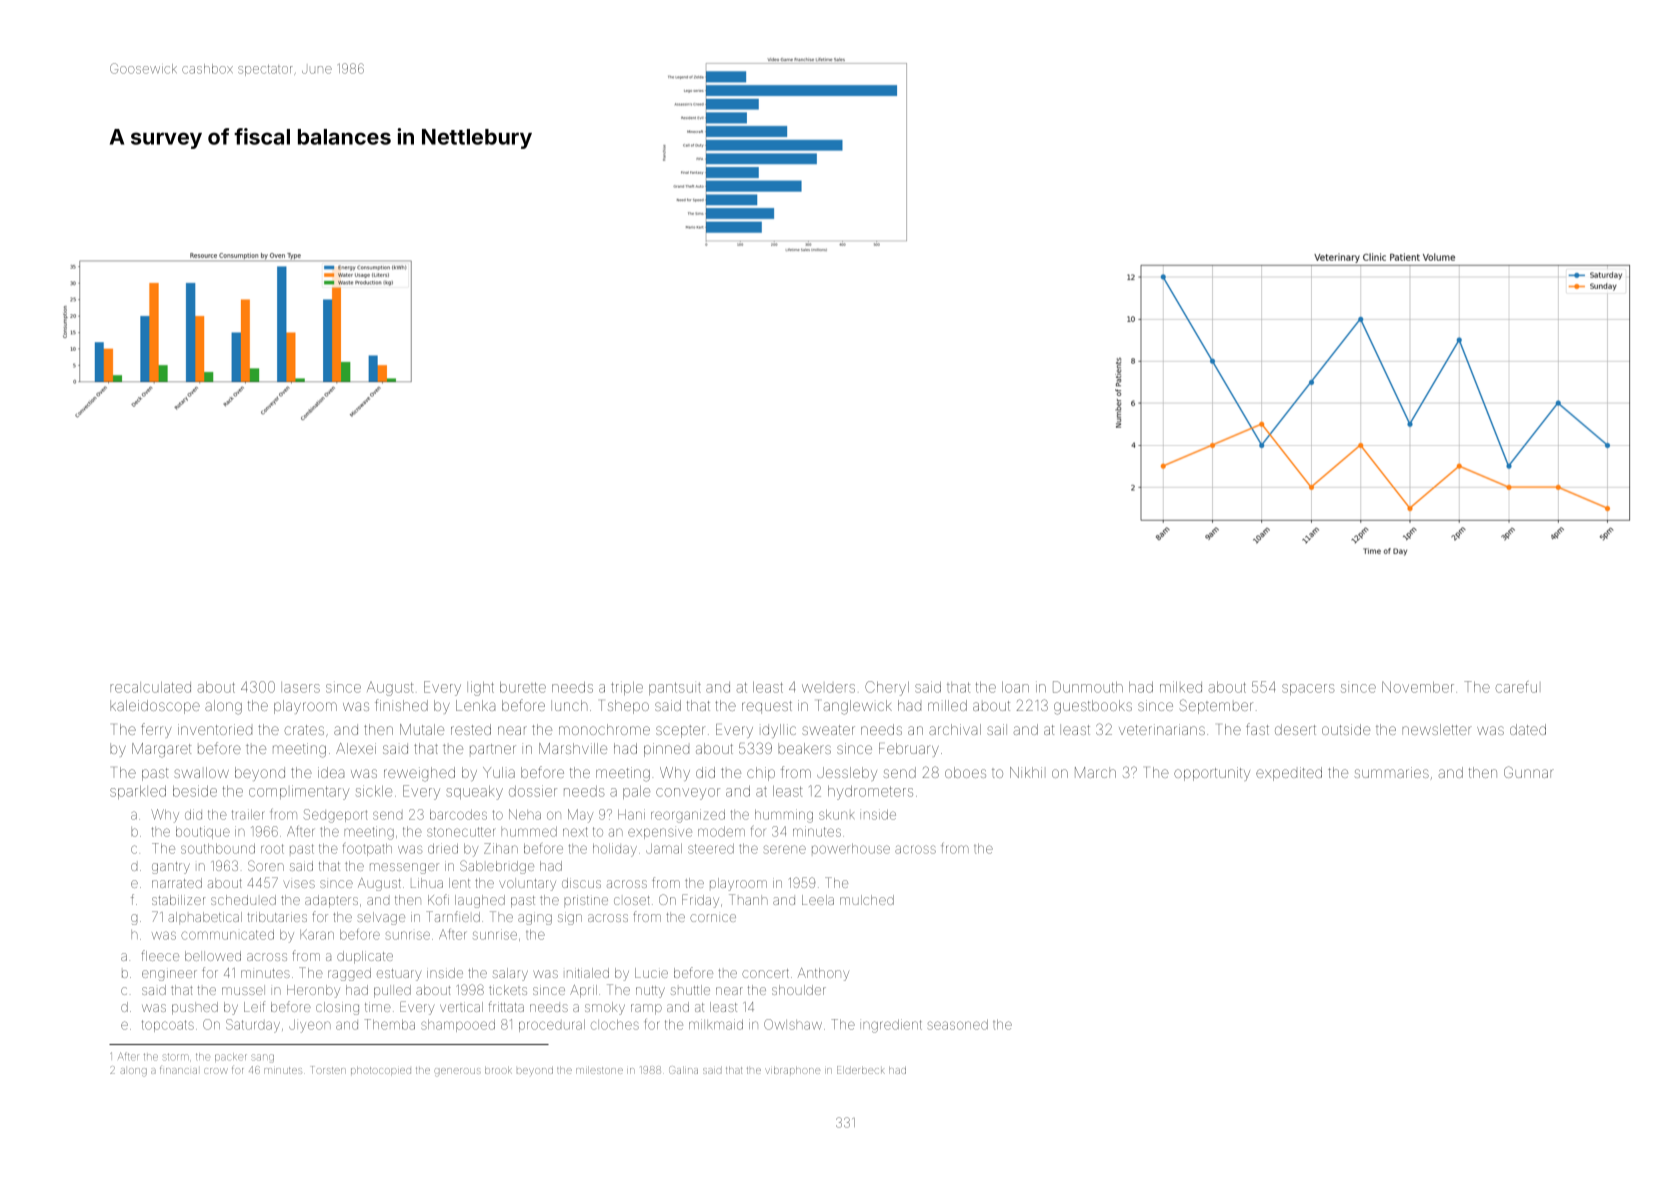 Image resolution: width=1670 pixels, height=1181 pixels. What do you see at coordinates (227, 934) in the image?
I see `communicated` at bounding box center [227, 934].
